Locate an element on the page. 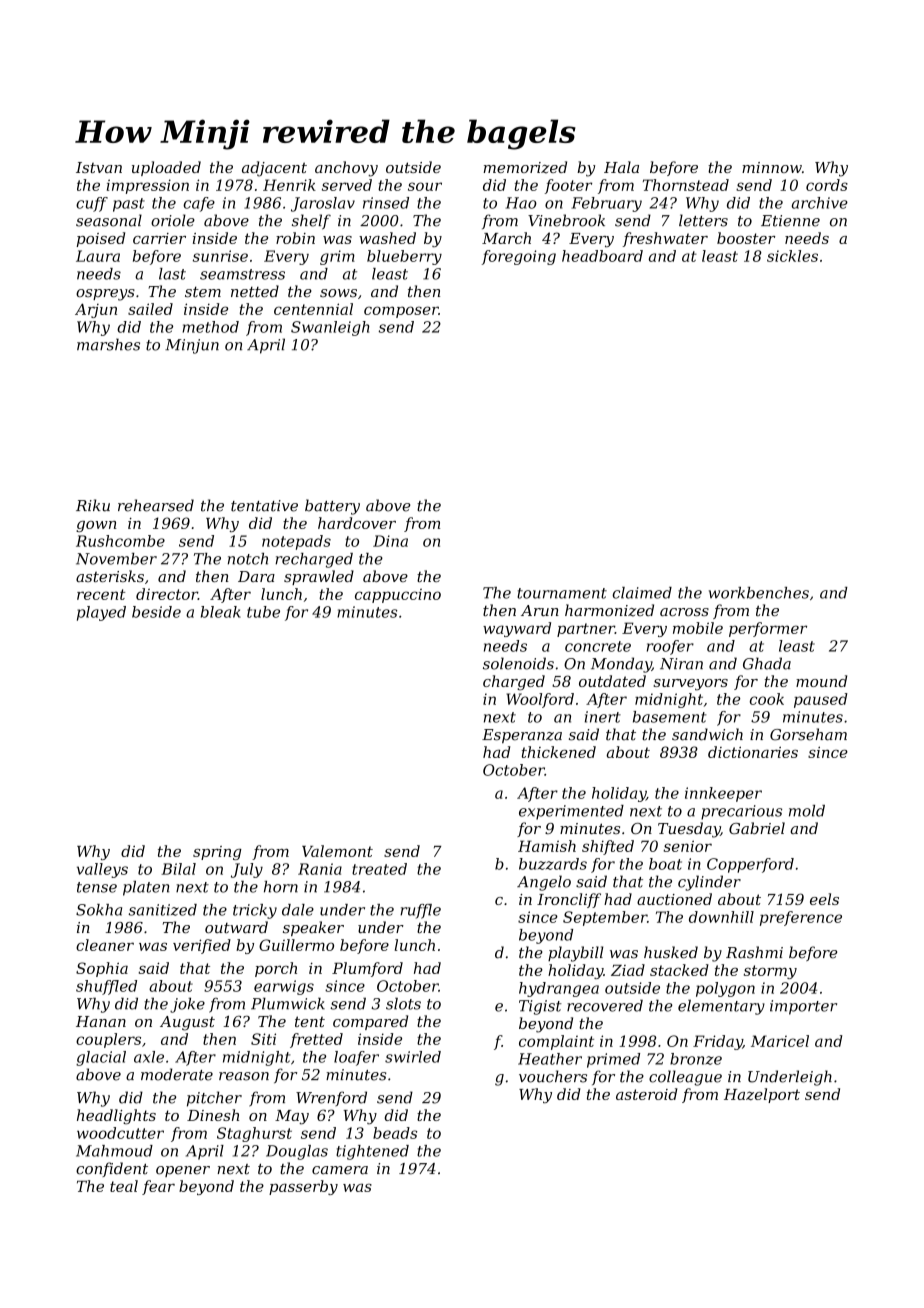  Ghada is located at coordinates (767, 663).
